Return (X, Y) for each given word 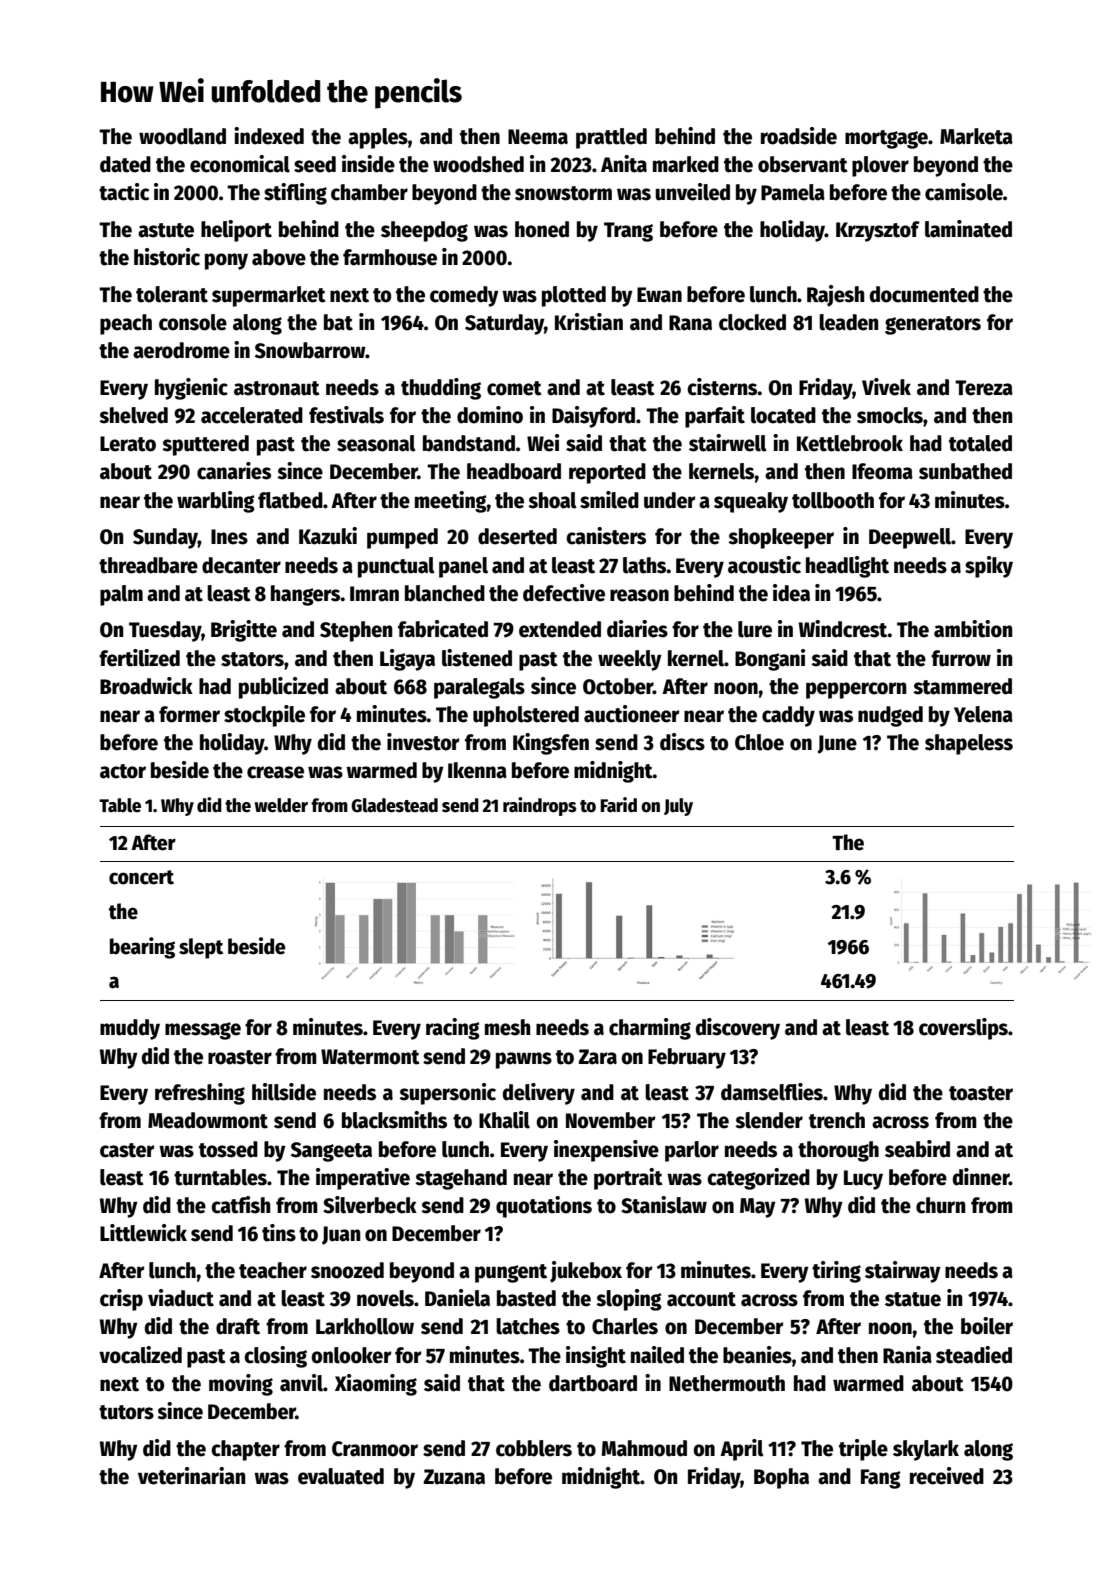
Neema (538, 137)
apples (378, 138)
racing (453, 1029)
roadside (799, 136)
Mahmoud (644, 1448)
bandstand (469, 443)
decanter (241, 565)
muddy (130, 1029)
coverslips (963, 1029)
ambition (973, 629)
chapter (245, 1450)
